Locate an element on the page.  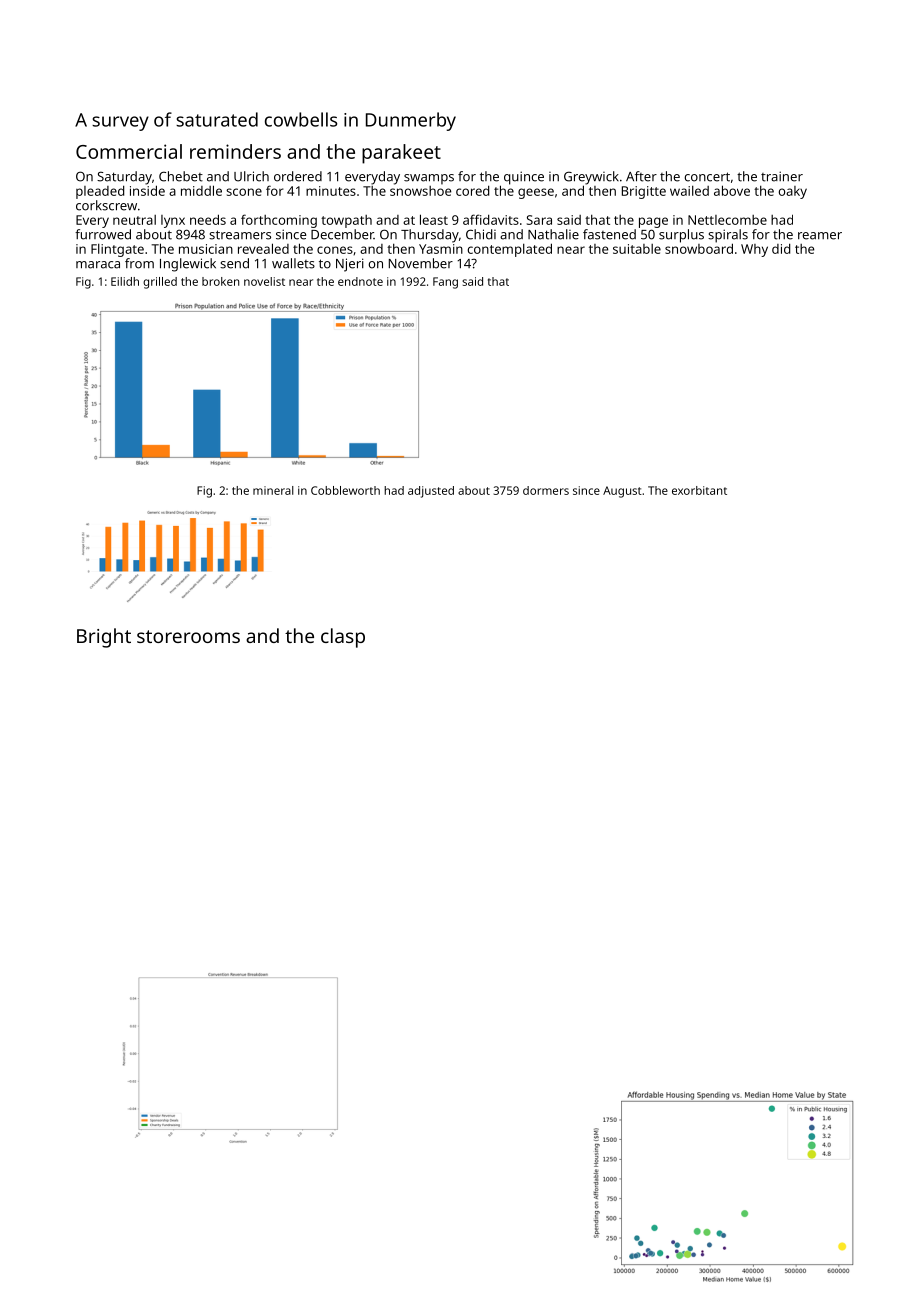
Eilidh is located at coordinates (125, 281).
